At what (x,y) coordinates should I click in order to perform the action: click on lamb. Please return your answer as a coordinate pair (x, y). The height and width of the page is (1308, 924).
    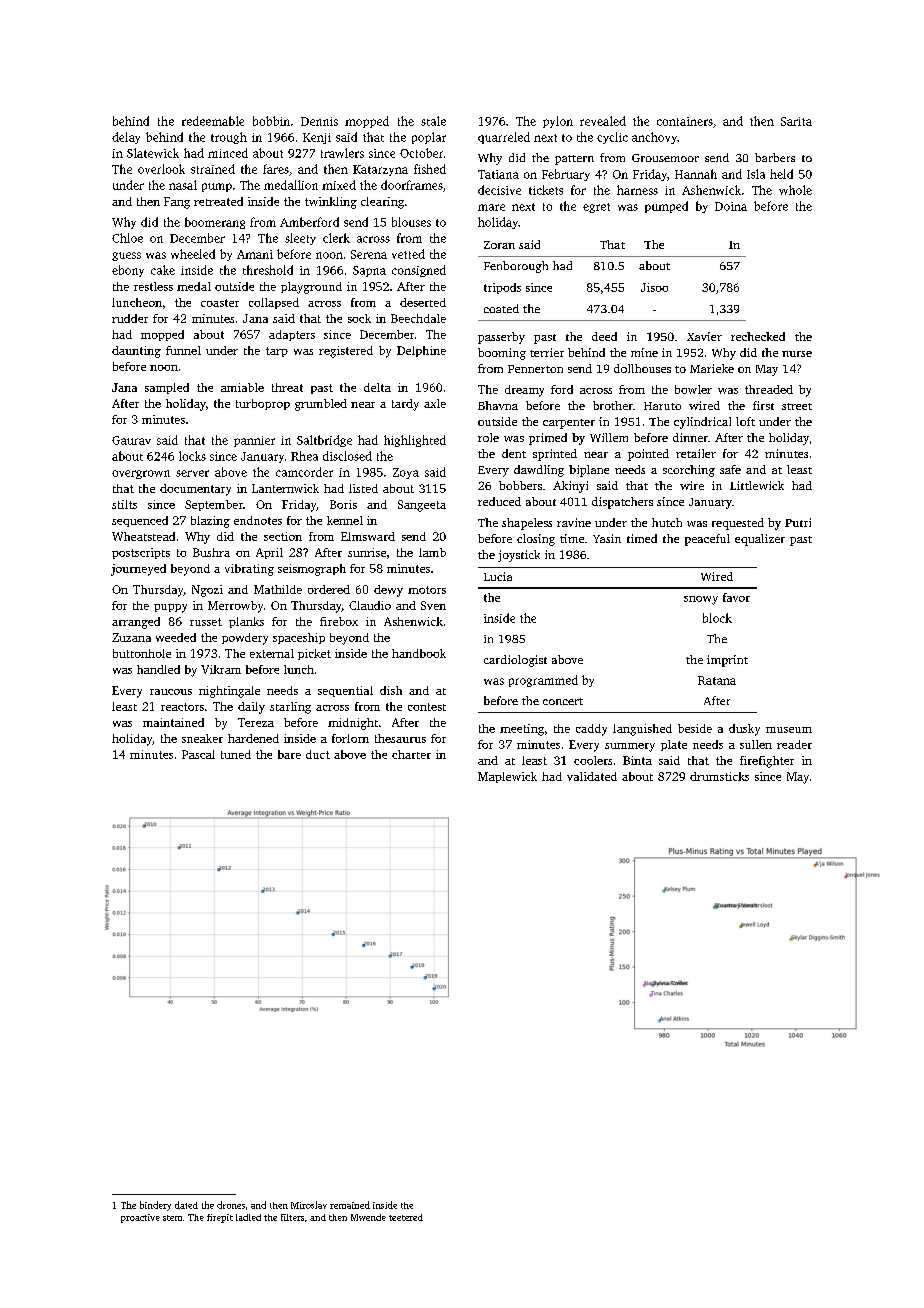
    Looking at the image, I should click on (432, 552).
